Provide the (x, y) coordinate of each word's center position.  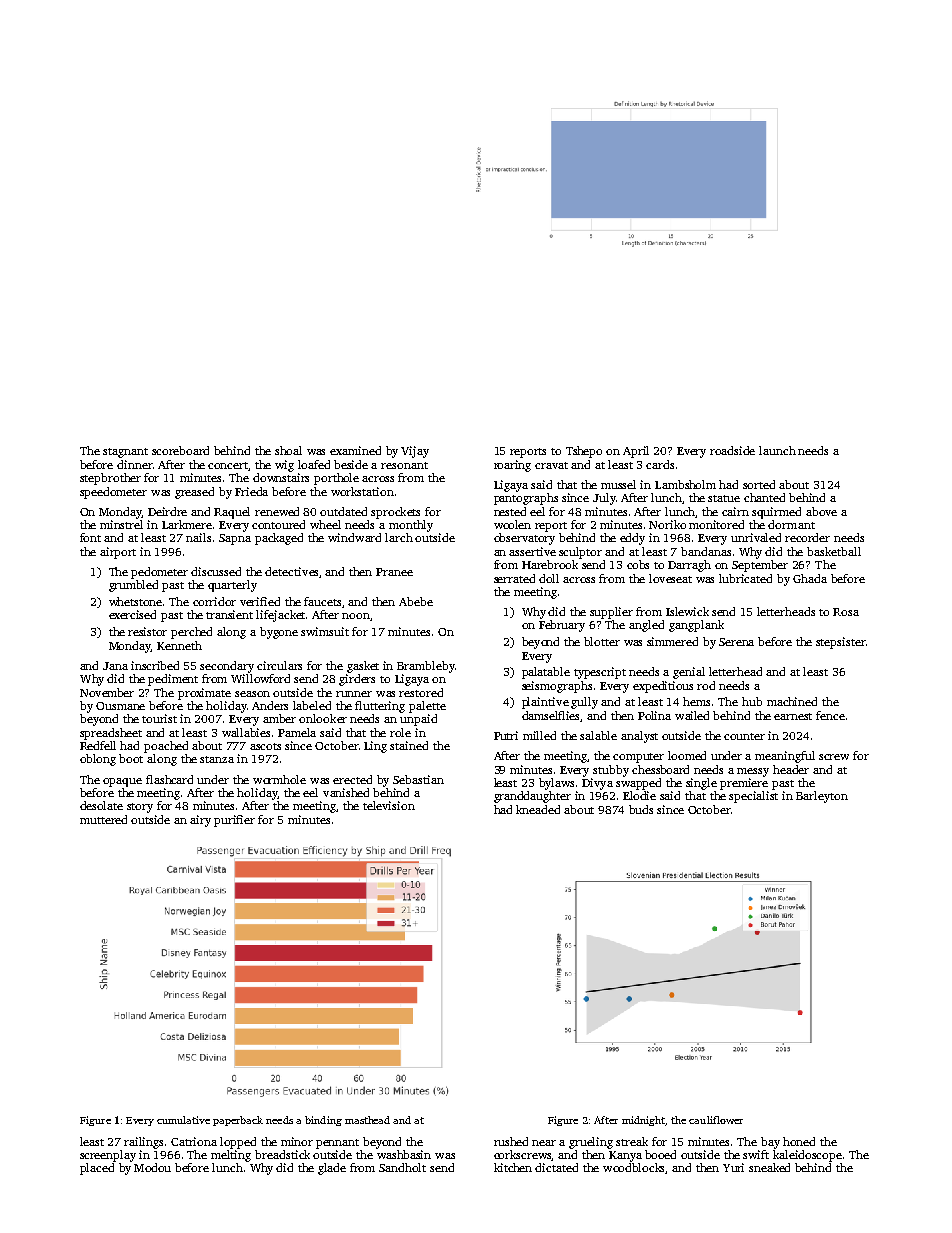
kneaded (538, 809)
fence (830, 715)
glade (332, 1169)
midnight (643, 1121)
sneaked (769, 1167)
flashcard (169, 779)
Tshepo (584, 452)
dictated (556, 1167)
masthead (367, 1120)
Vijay (415, 452)
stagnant (125, 453)
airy (200, 821)
